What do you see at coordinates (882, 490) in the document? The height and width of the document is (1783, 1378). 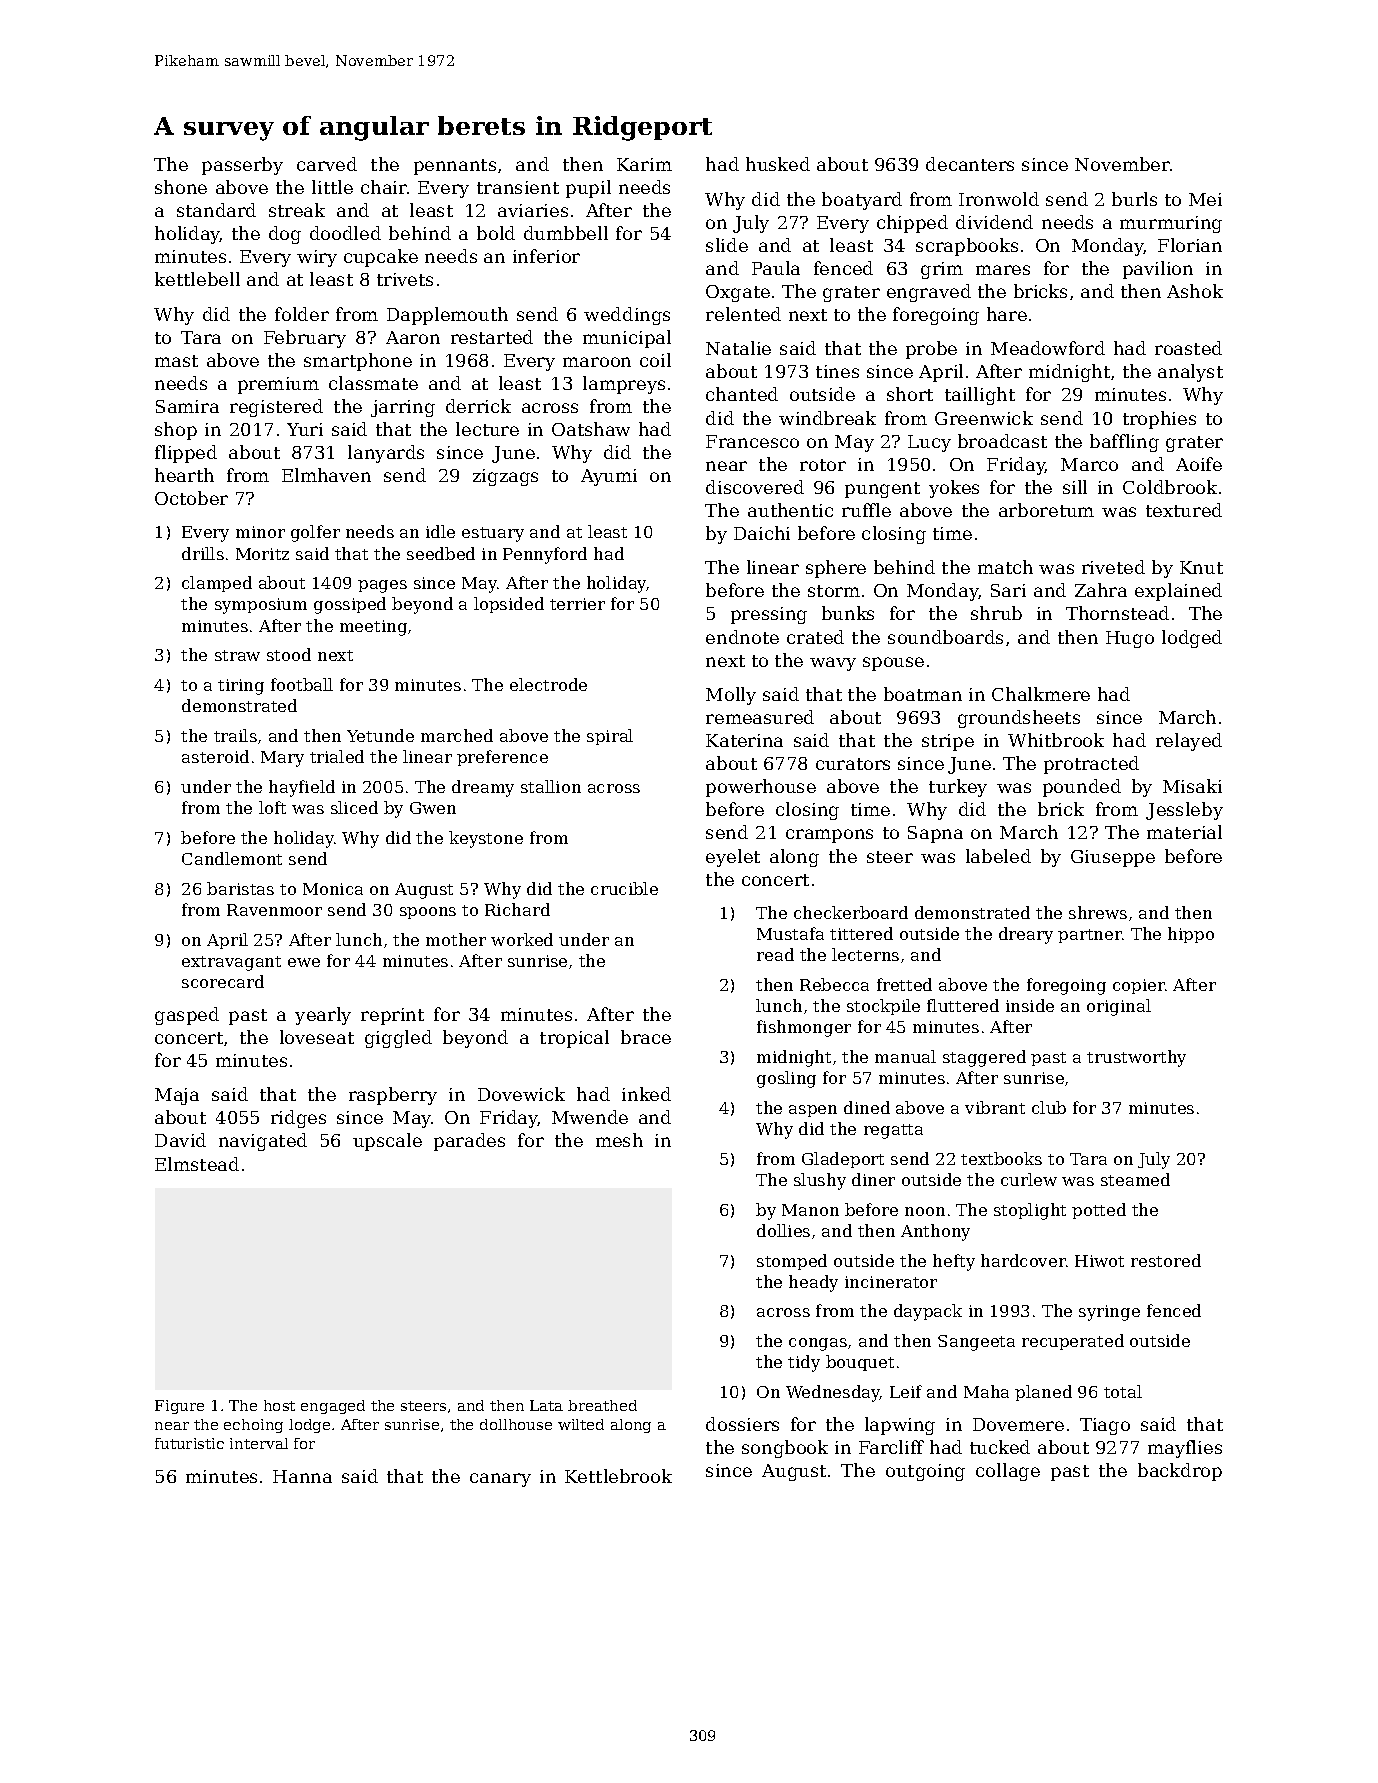 I see `pungent` at bounding box center [882, 490].
